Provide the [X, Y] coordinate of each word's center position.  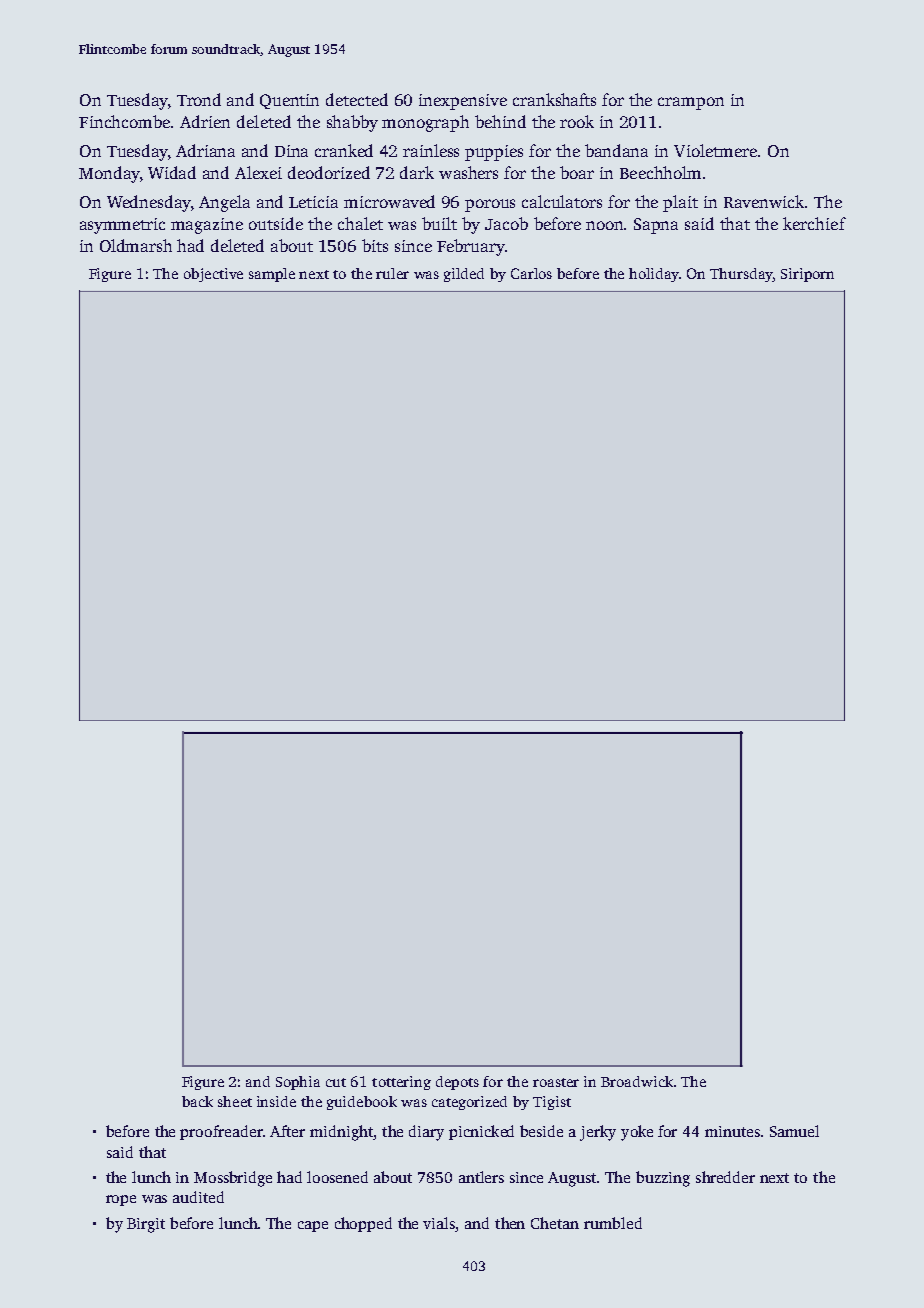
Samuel [794, 1131]
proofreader [221, 1132]
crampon [691, 103]
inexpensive [463, 102]
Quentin [289, 101]
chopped [363, 1224]
